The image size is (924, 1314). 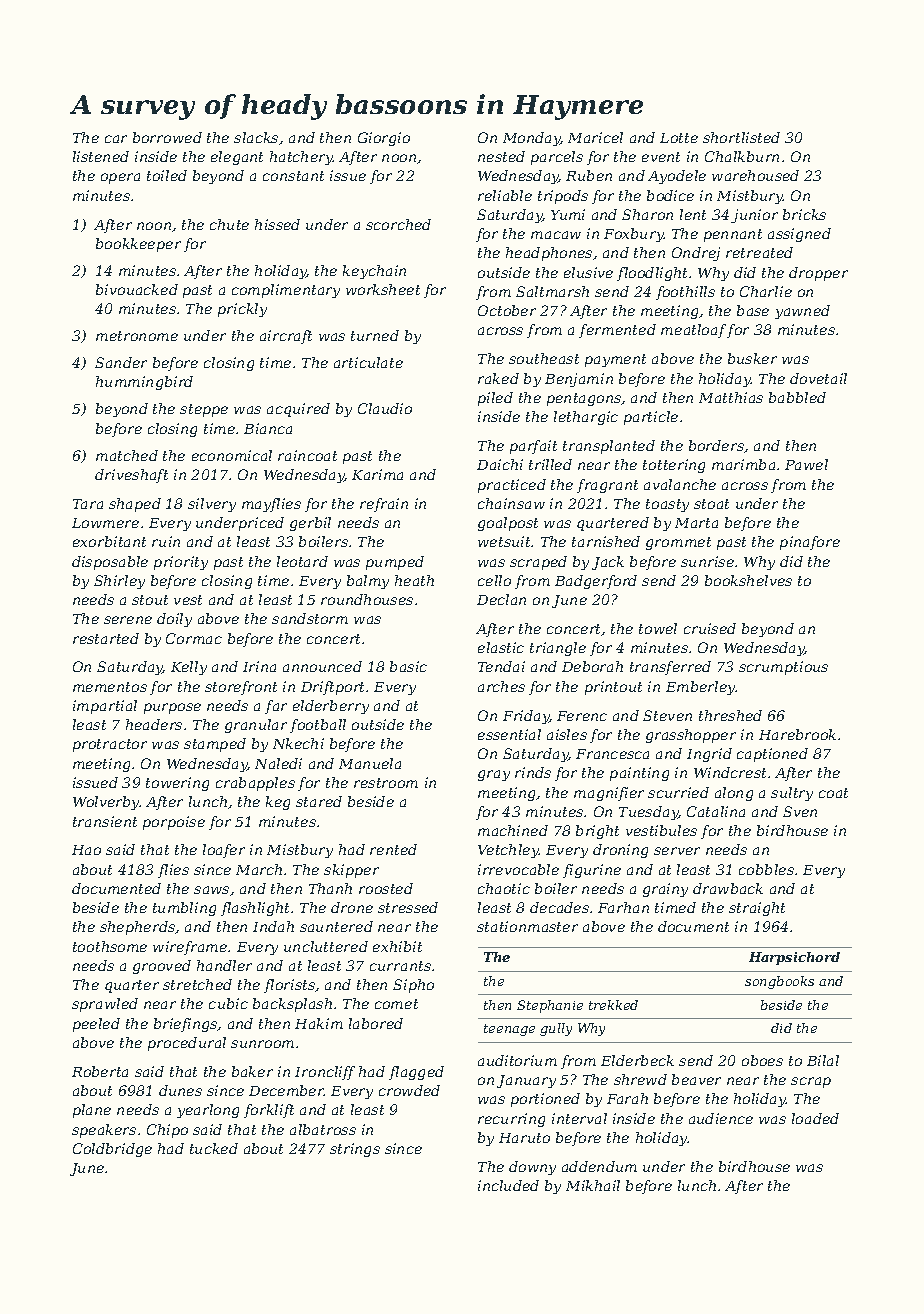 I want to click on silvery, so click(x=212, y=505).
